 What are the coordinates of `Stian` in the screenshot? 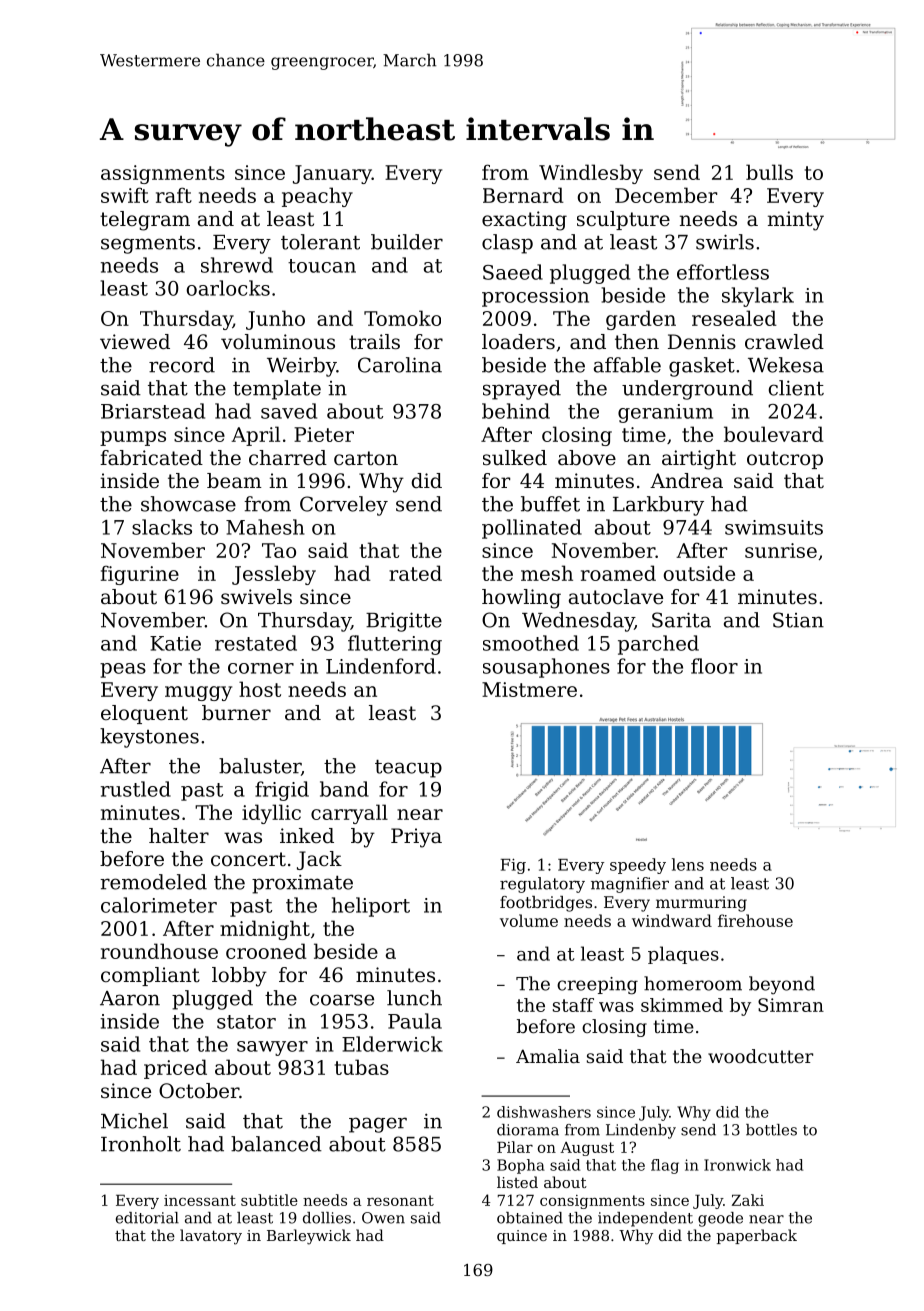 It's located at (798, 620).
